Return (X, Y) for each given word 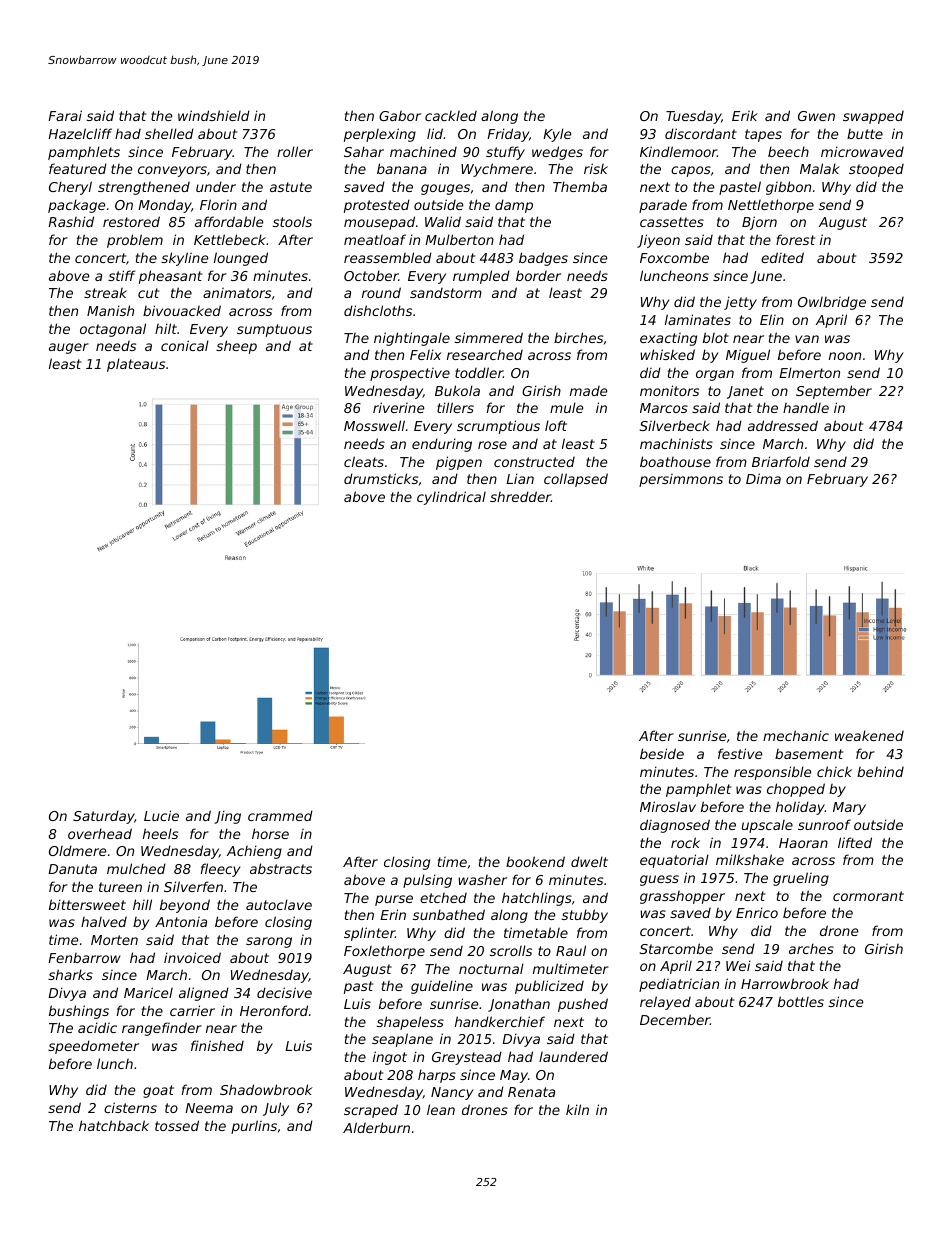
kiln (577, 1109)
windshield (214, 115)
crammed (280, 815)
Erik (745, 115)
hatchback (114, 1125)
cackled (451, 116)
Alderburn (376, 1127)
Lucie (161, 815)
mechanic (796, 735)
